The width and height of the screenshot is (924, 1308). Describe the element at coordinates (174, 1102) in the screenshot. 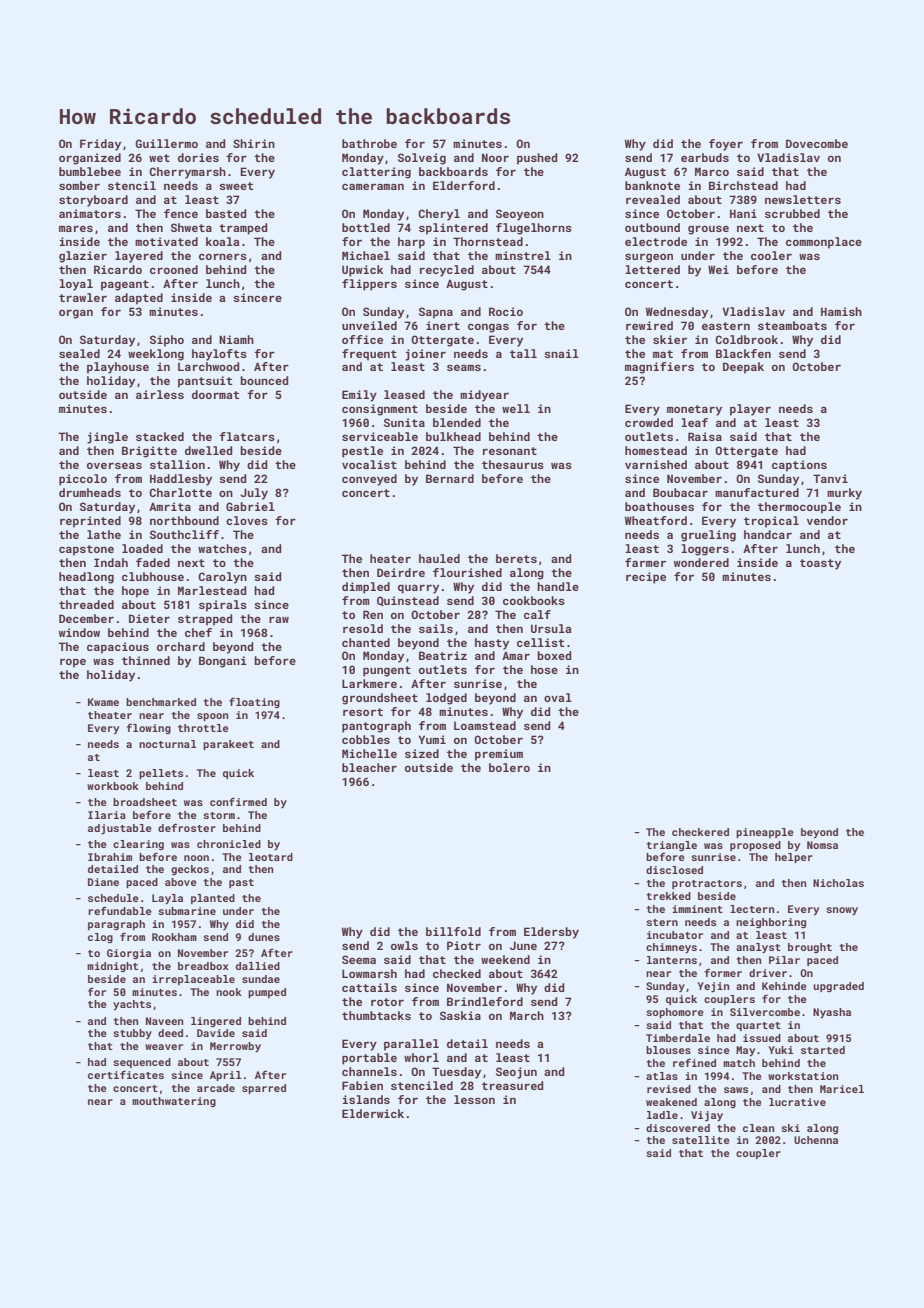

I see `mouthwatering` at that location.
